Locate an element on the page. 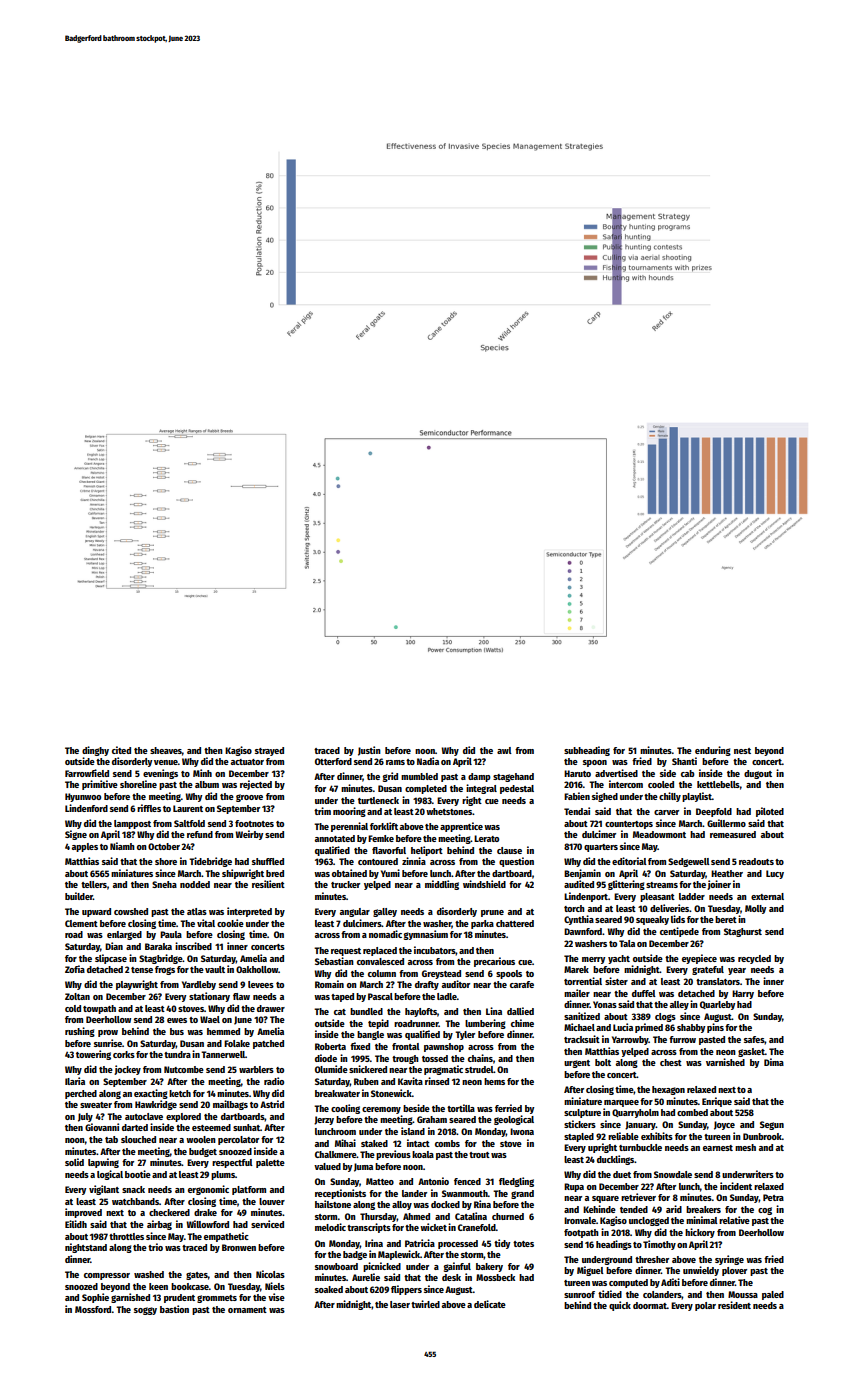  Dunbrook is located at coordinates (762, 1136).
